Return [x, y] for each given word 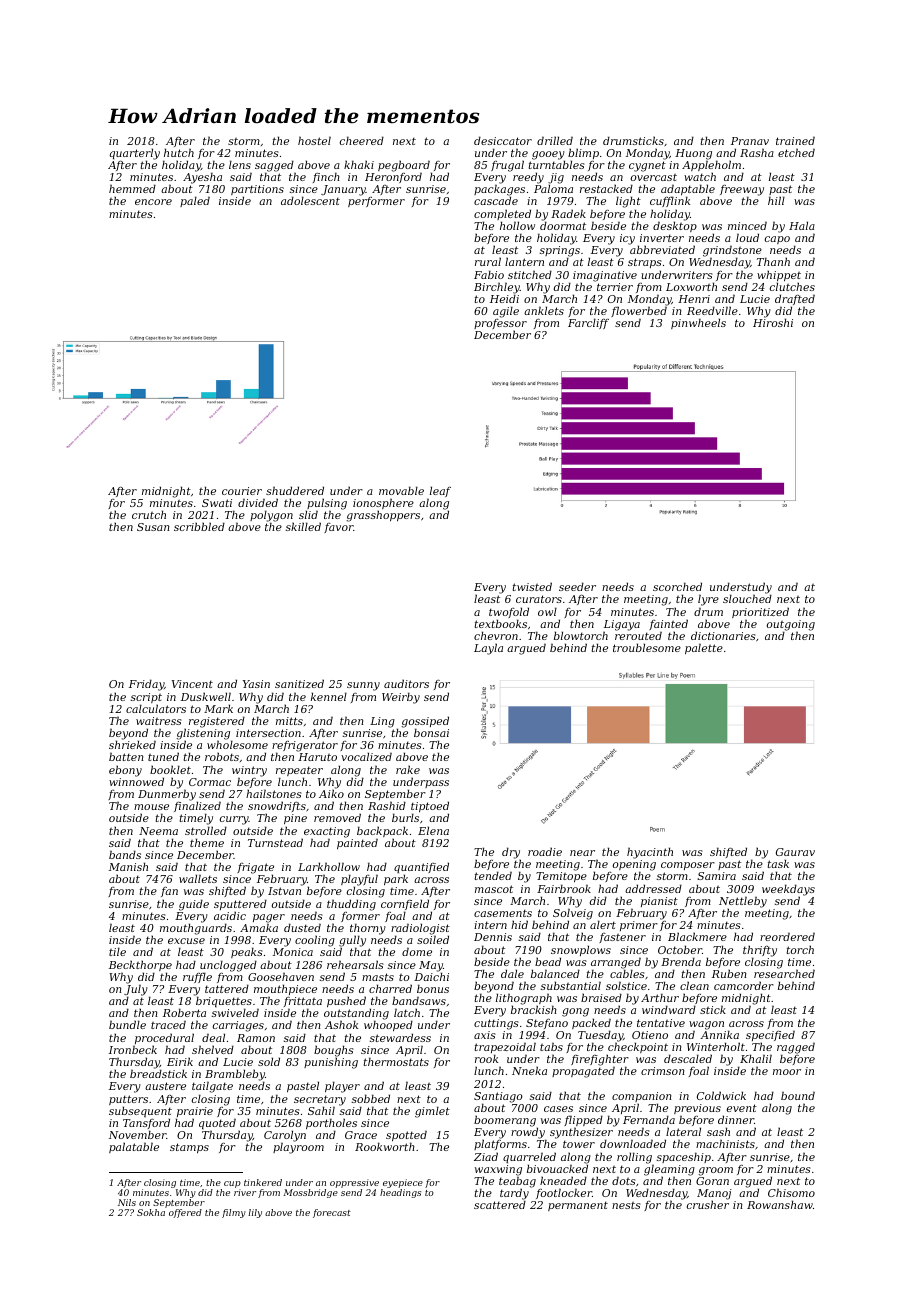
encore [153, 202]
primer [639, 926]
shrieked [132, 745]
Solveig [573, 915]
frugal [507, 166]
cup [232, 1184]
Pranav [750, 141]
